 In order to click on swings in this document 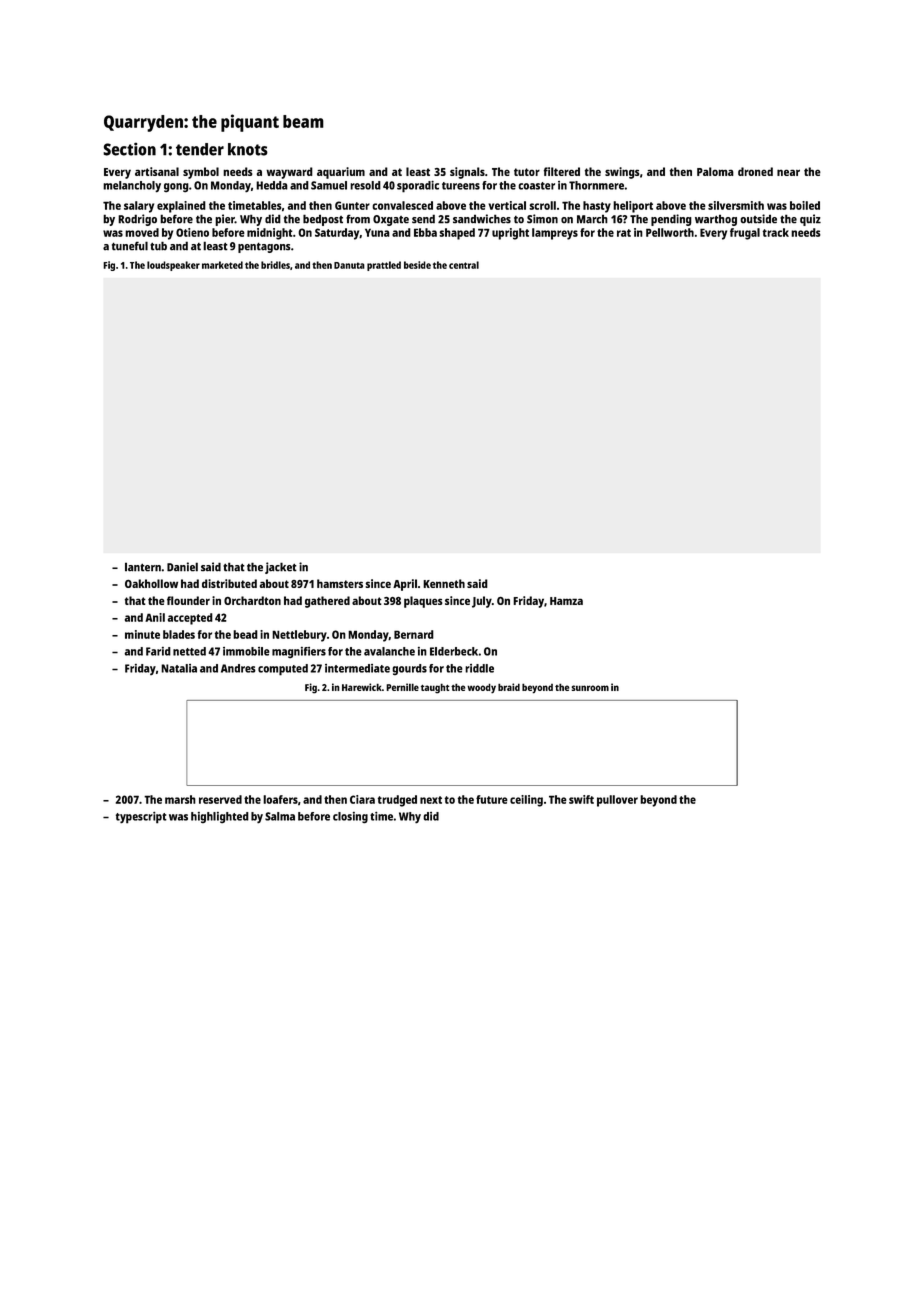, I will do `click(622, 173)`.
